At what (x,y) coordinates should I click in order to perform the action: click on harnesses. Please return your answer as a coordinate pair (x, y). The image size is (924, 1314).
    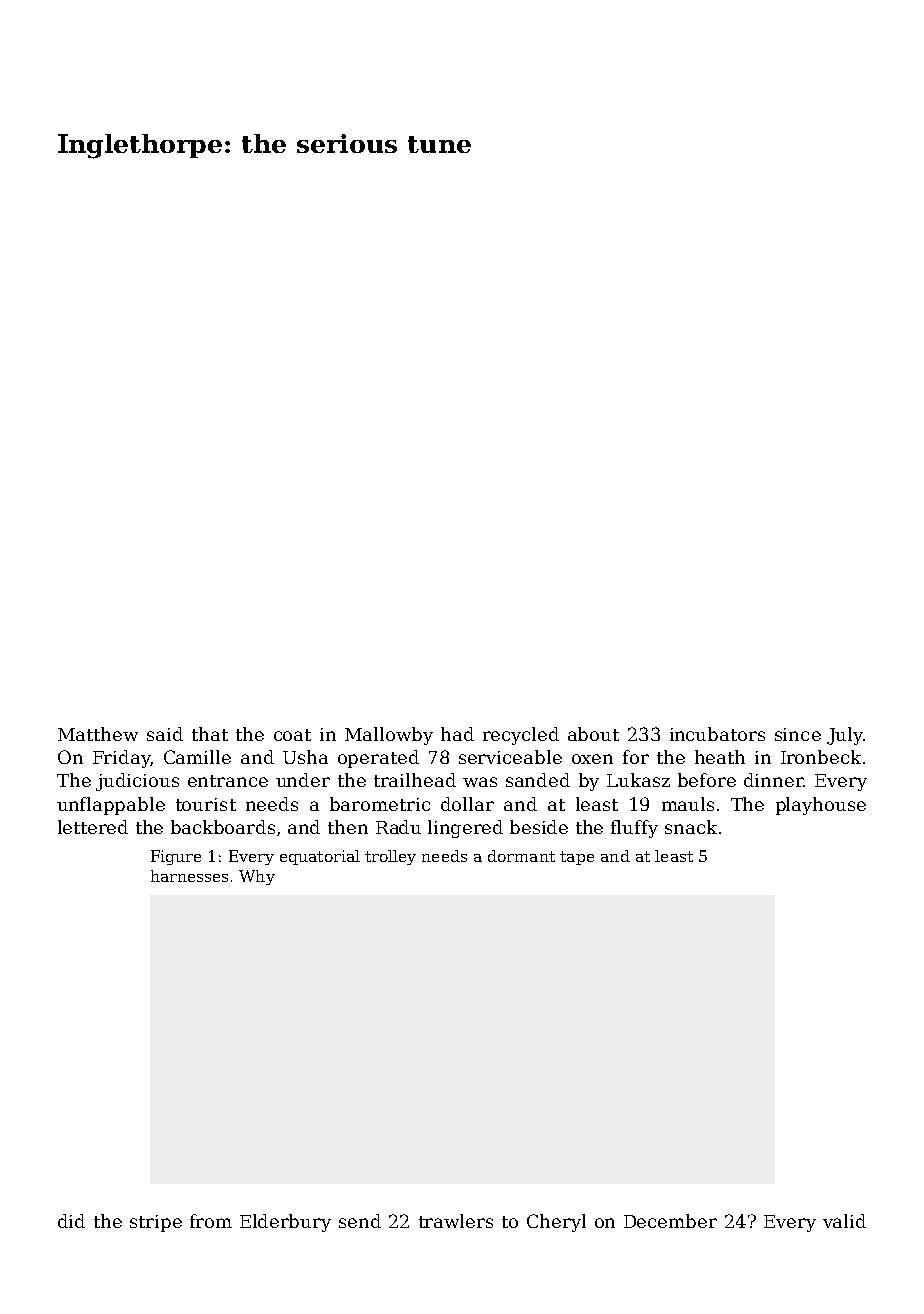
    Looking at the image, I should click on (189, 876).
